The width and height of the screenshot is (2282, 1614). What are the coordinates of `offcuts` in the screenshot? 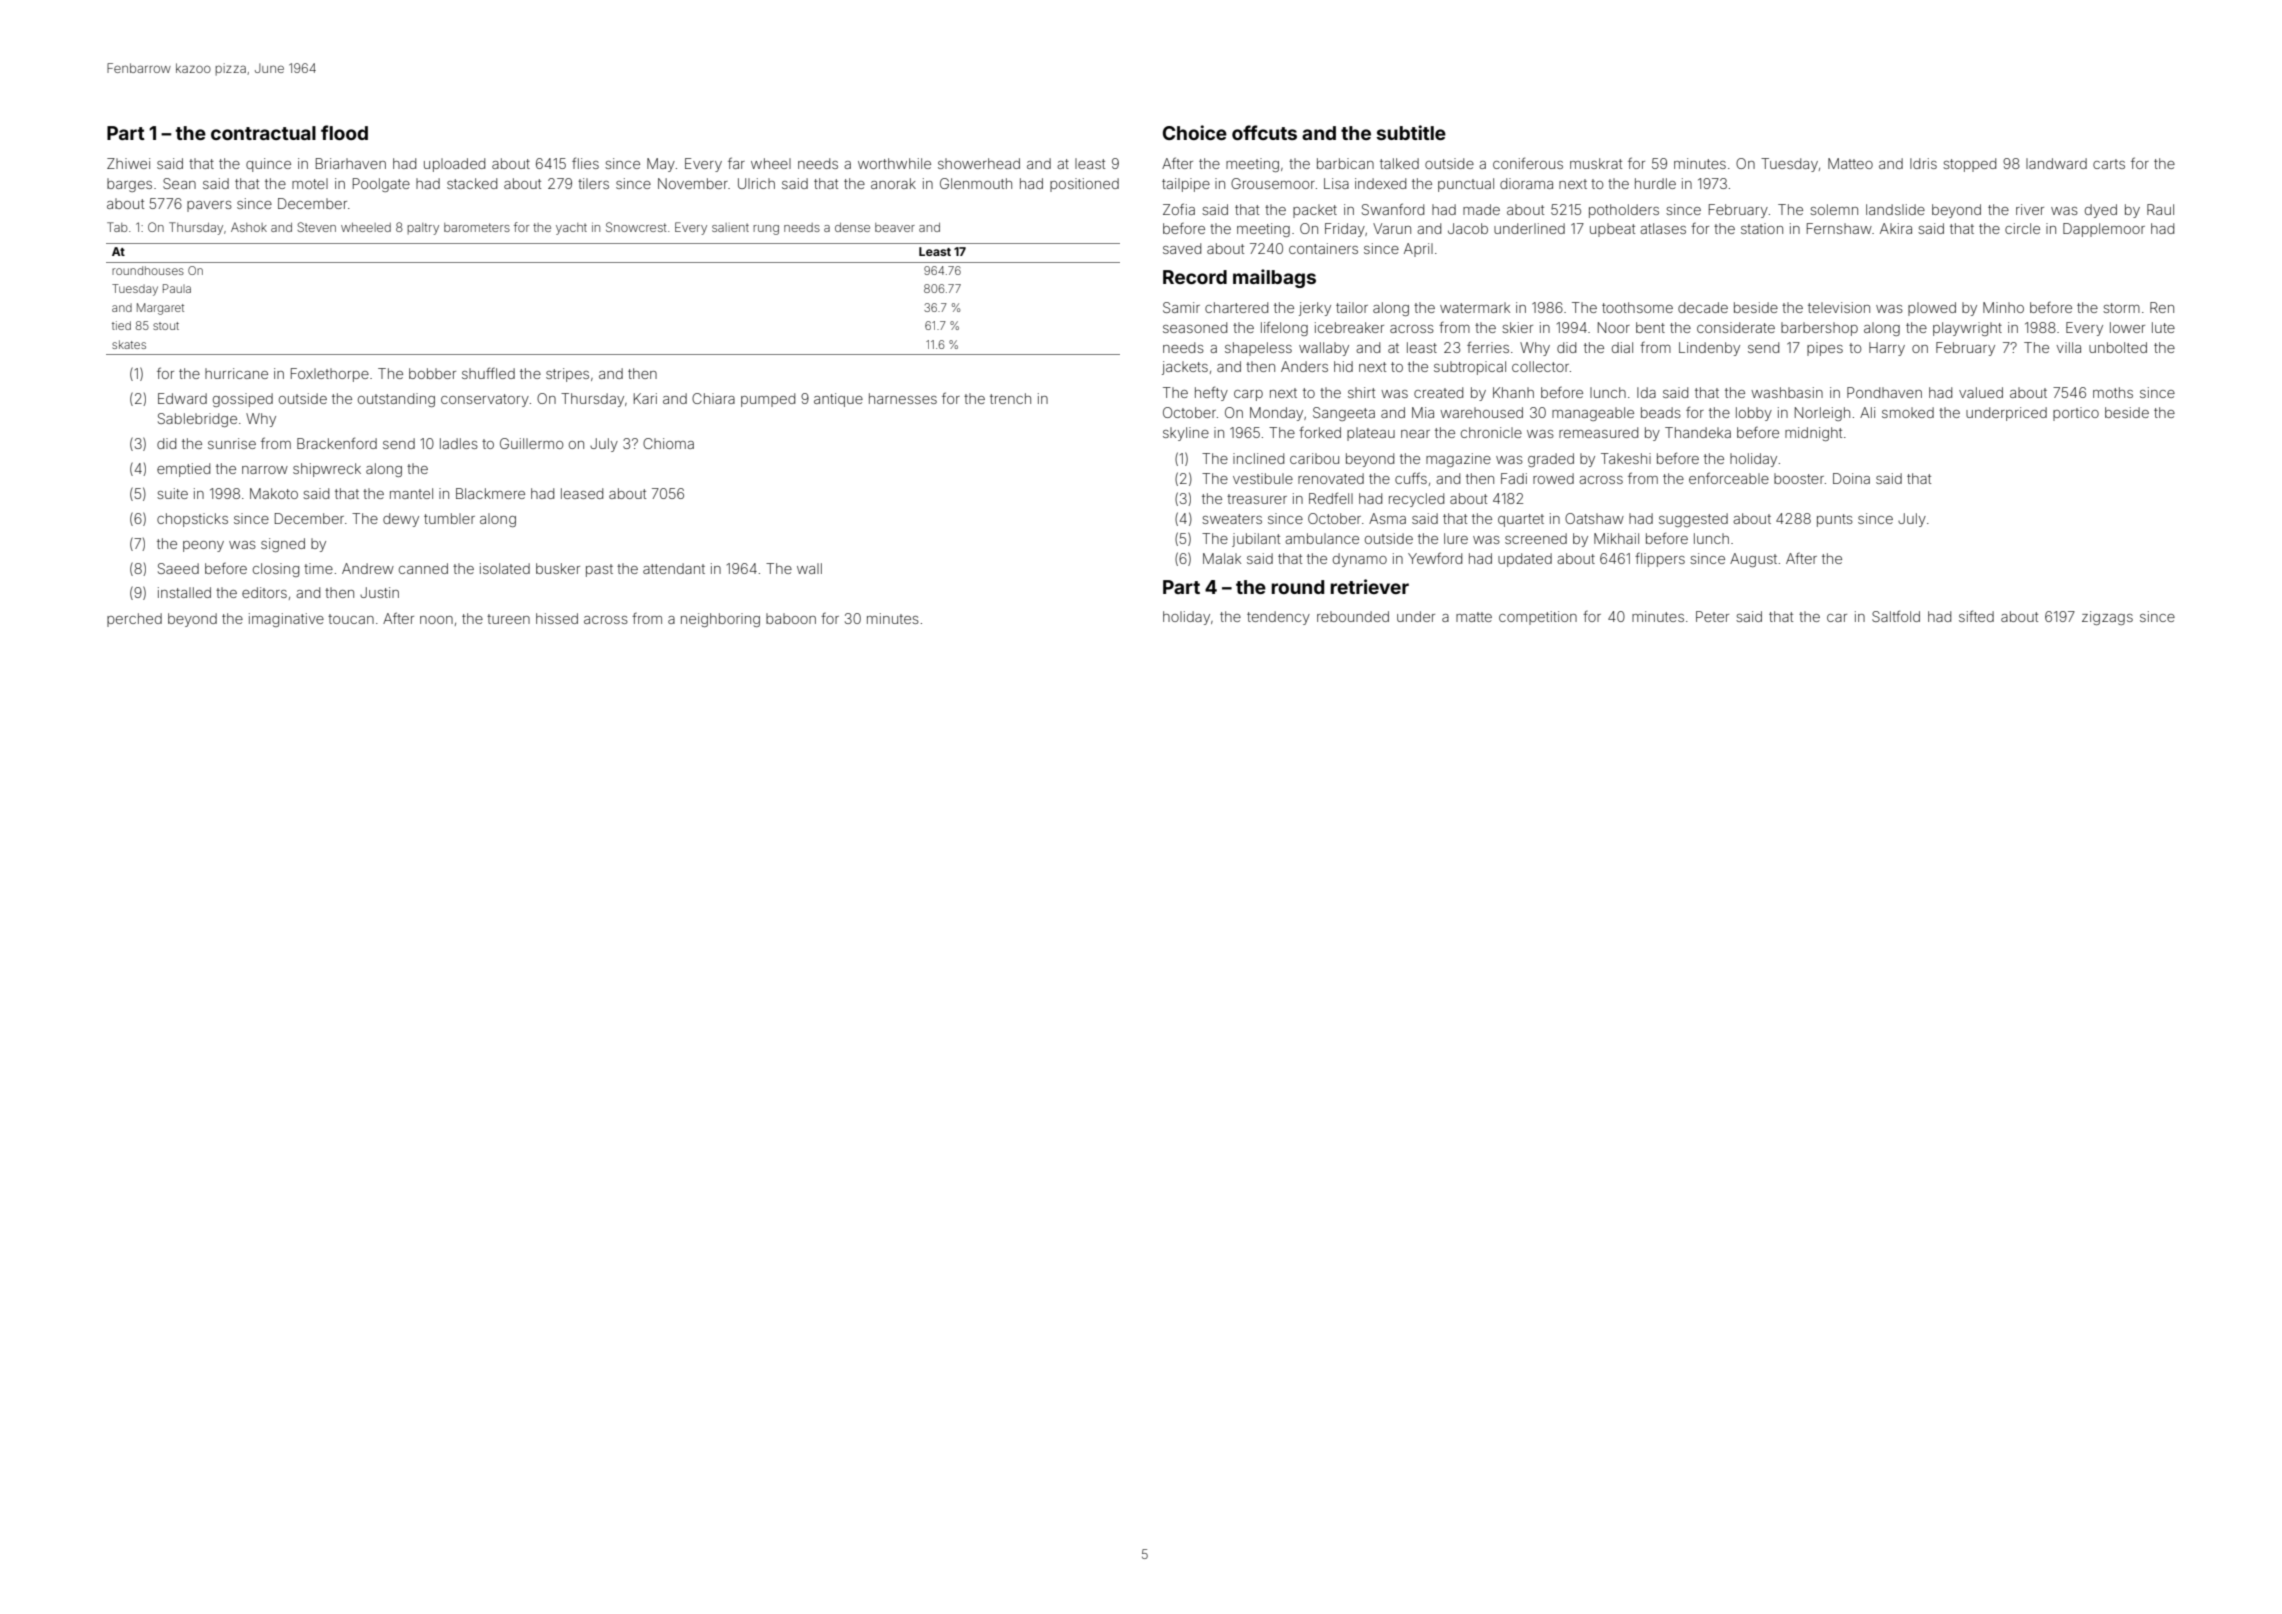 It's located at (1264, 132).
